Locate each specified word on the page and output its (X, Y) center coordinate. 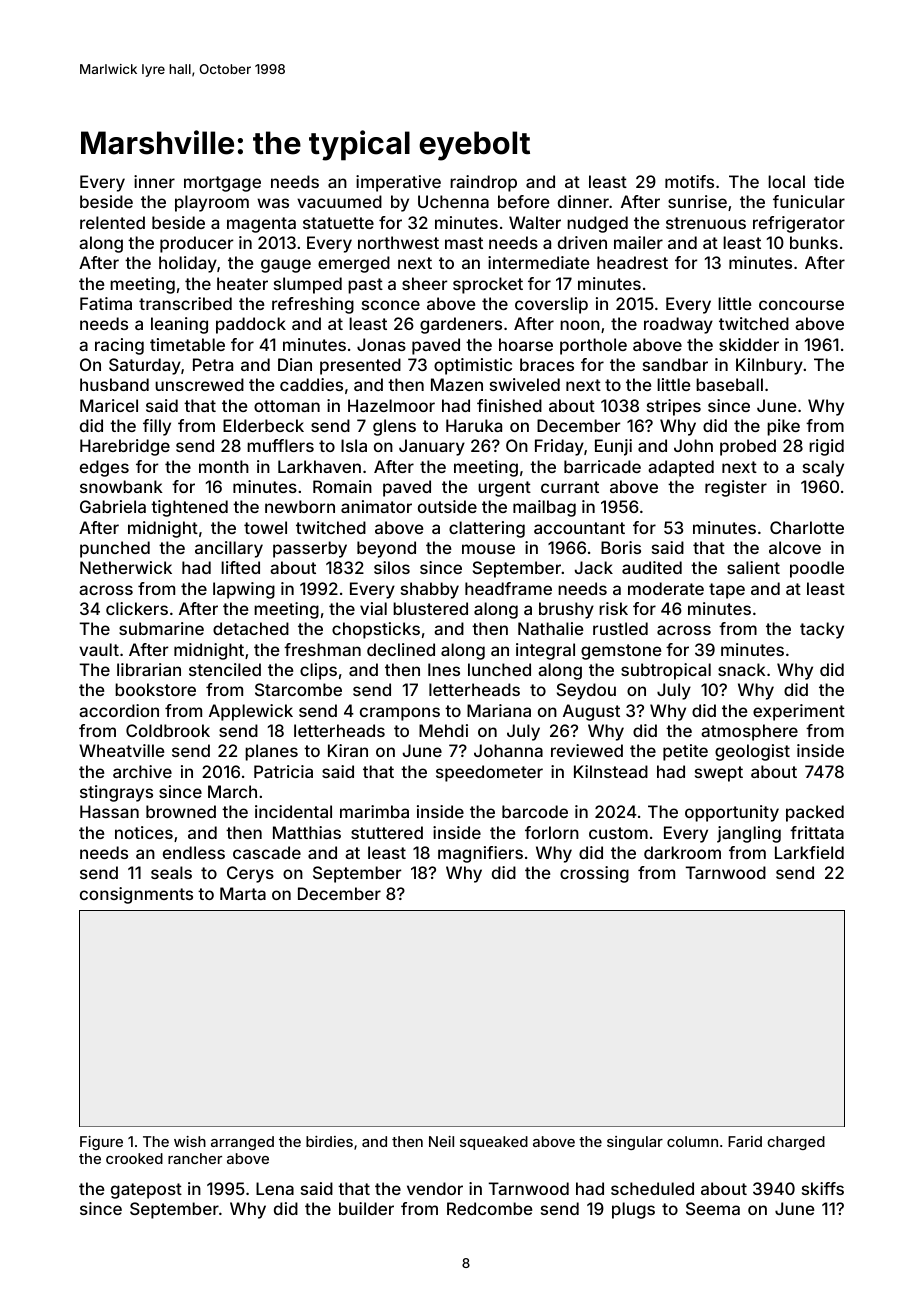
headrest (632, 262)
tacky (822, 630)
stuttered (387, 832)
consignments (136, 895)
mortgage (222, 184)
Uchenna (453, 201)
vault (99, 649)
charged (796, 1143)
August (591, 712)
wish (190, 1141)
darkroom (682, 852)
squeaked (494, 1143)
